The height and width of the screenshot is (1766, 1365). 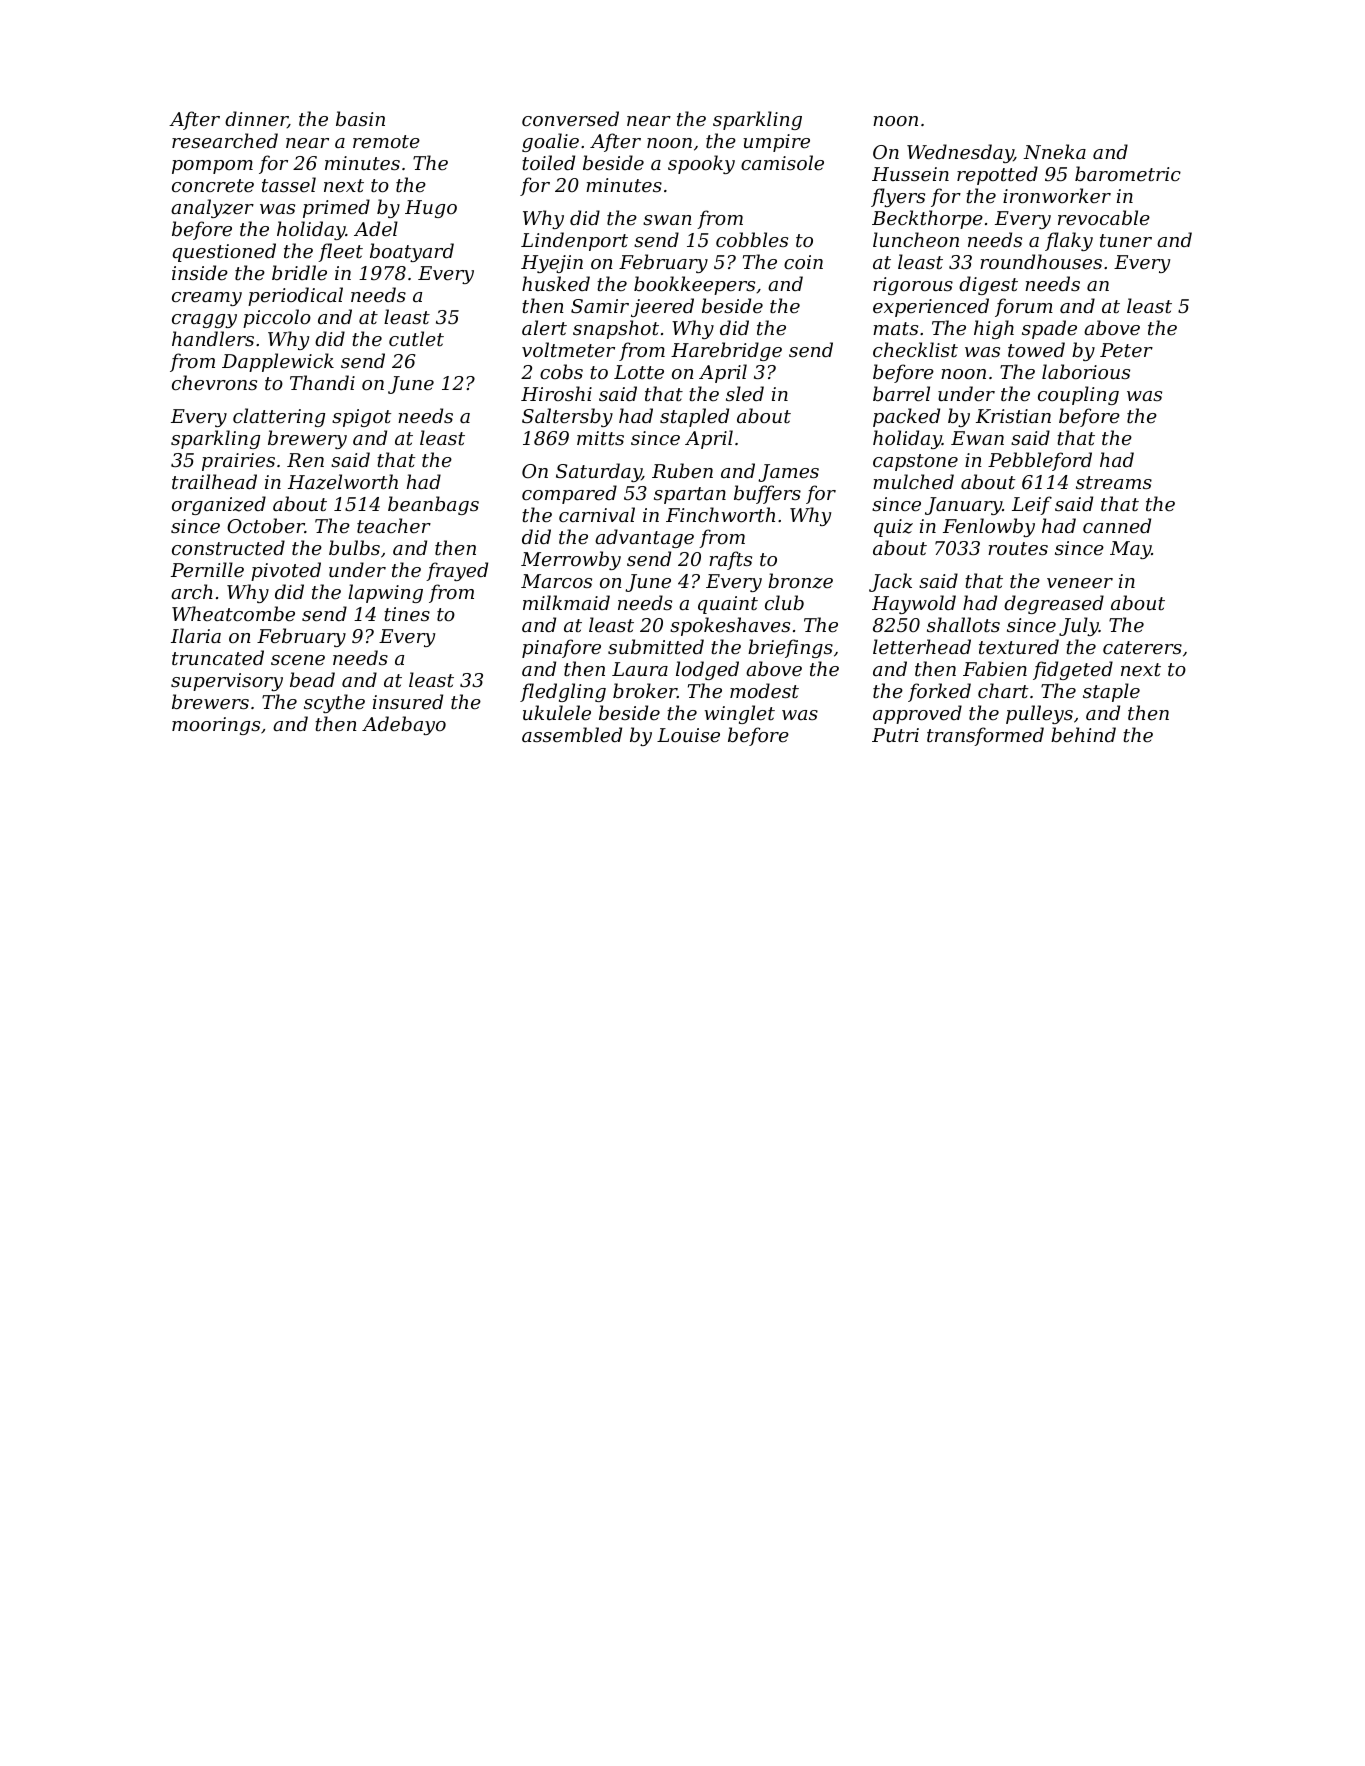 I want to click on mitts, so click(x=600, y=438).
